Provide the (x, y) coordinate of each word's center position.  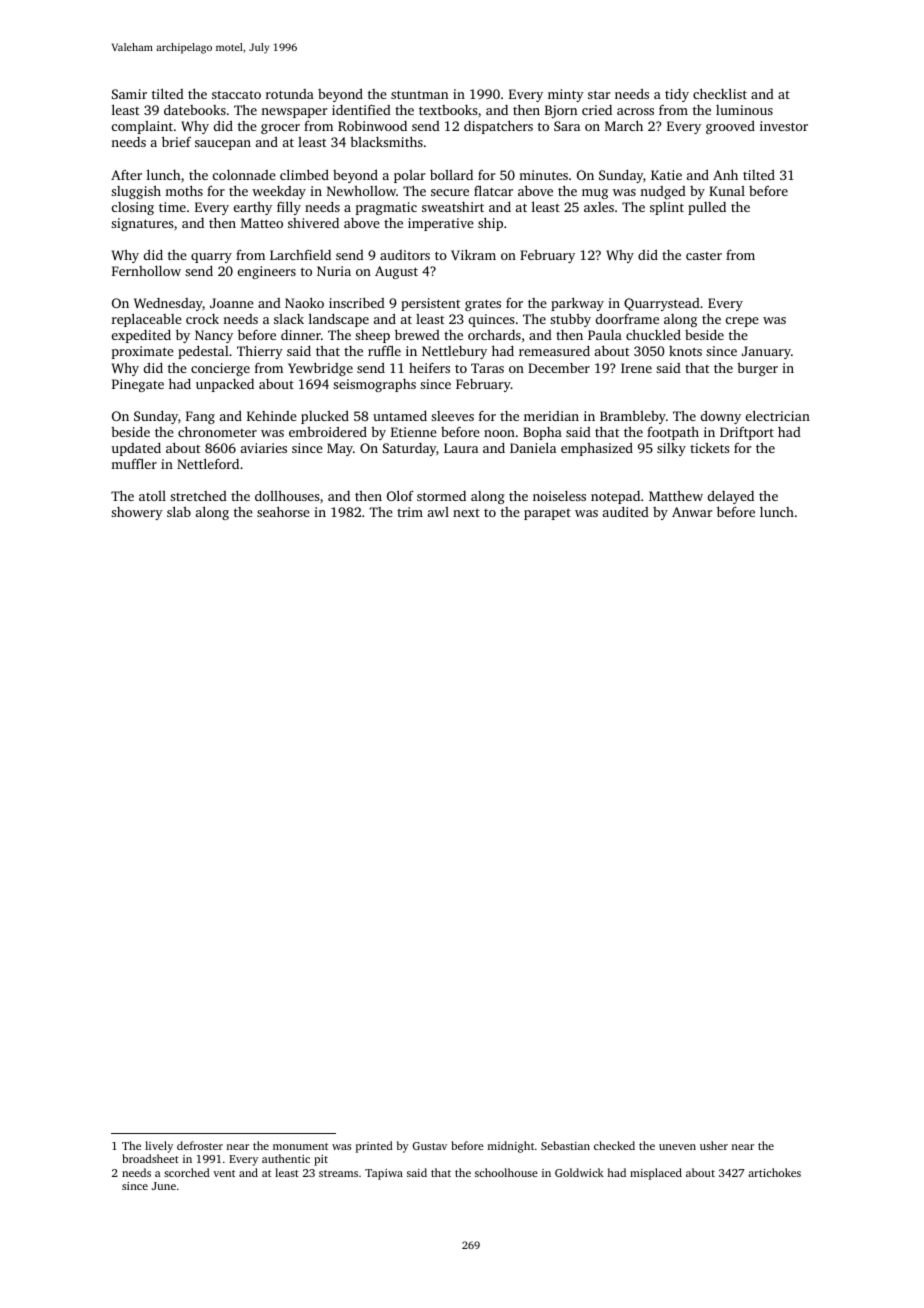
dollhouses (287, 496)
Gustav (429, 1146)
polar (409, 176)
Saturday (409, 449)
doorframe (627, 319)
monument (300, 1146)
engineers (267, 272)
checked (614, 1145)
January (766, 352)
